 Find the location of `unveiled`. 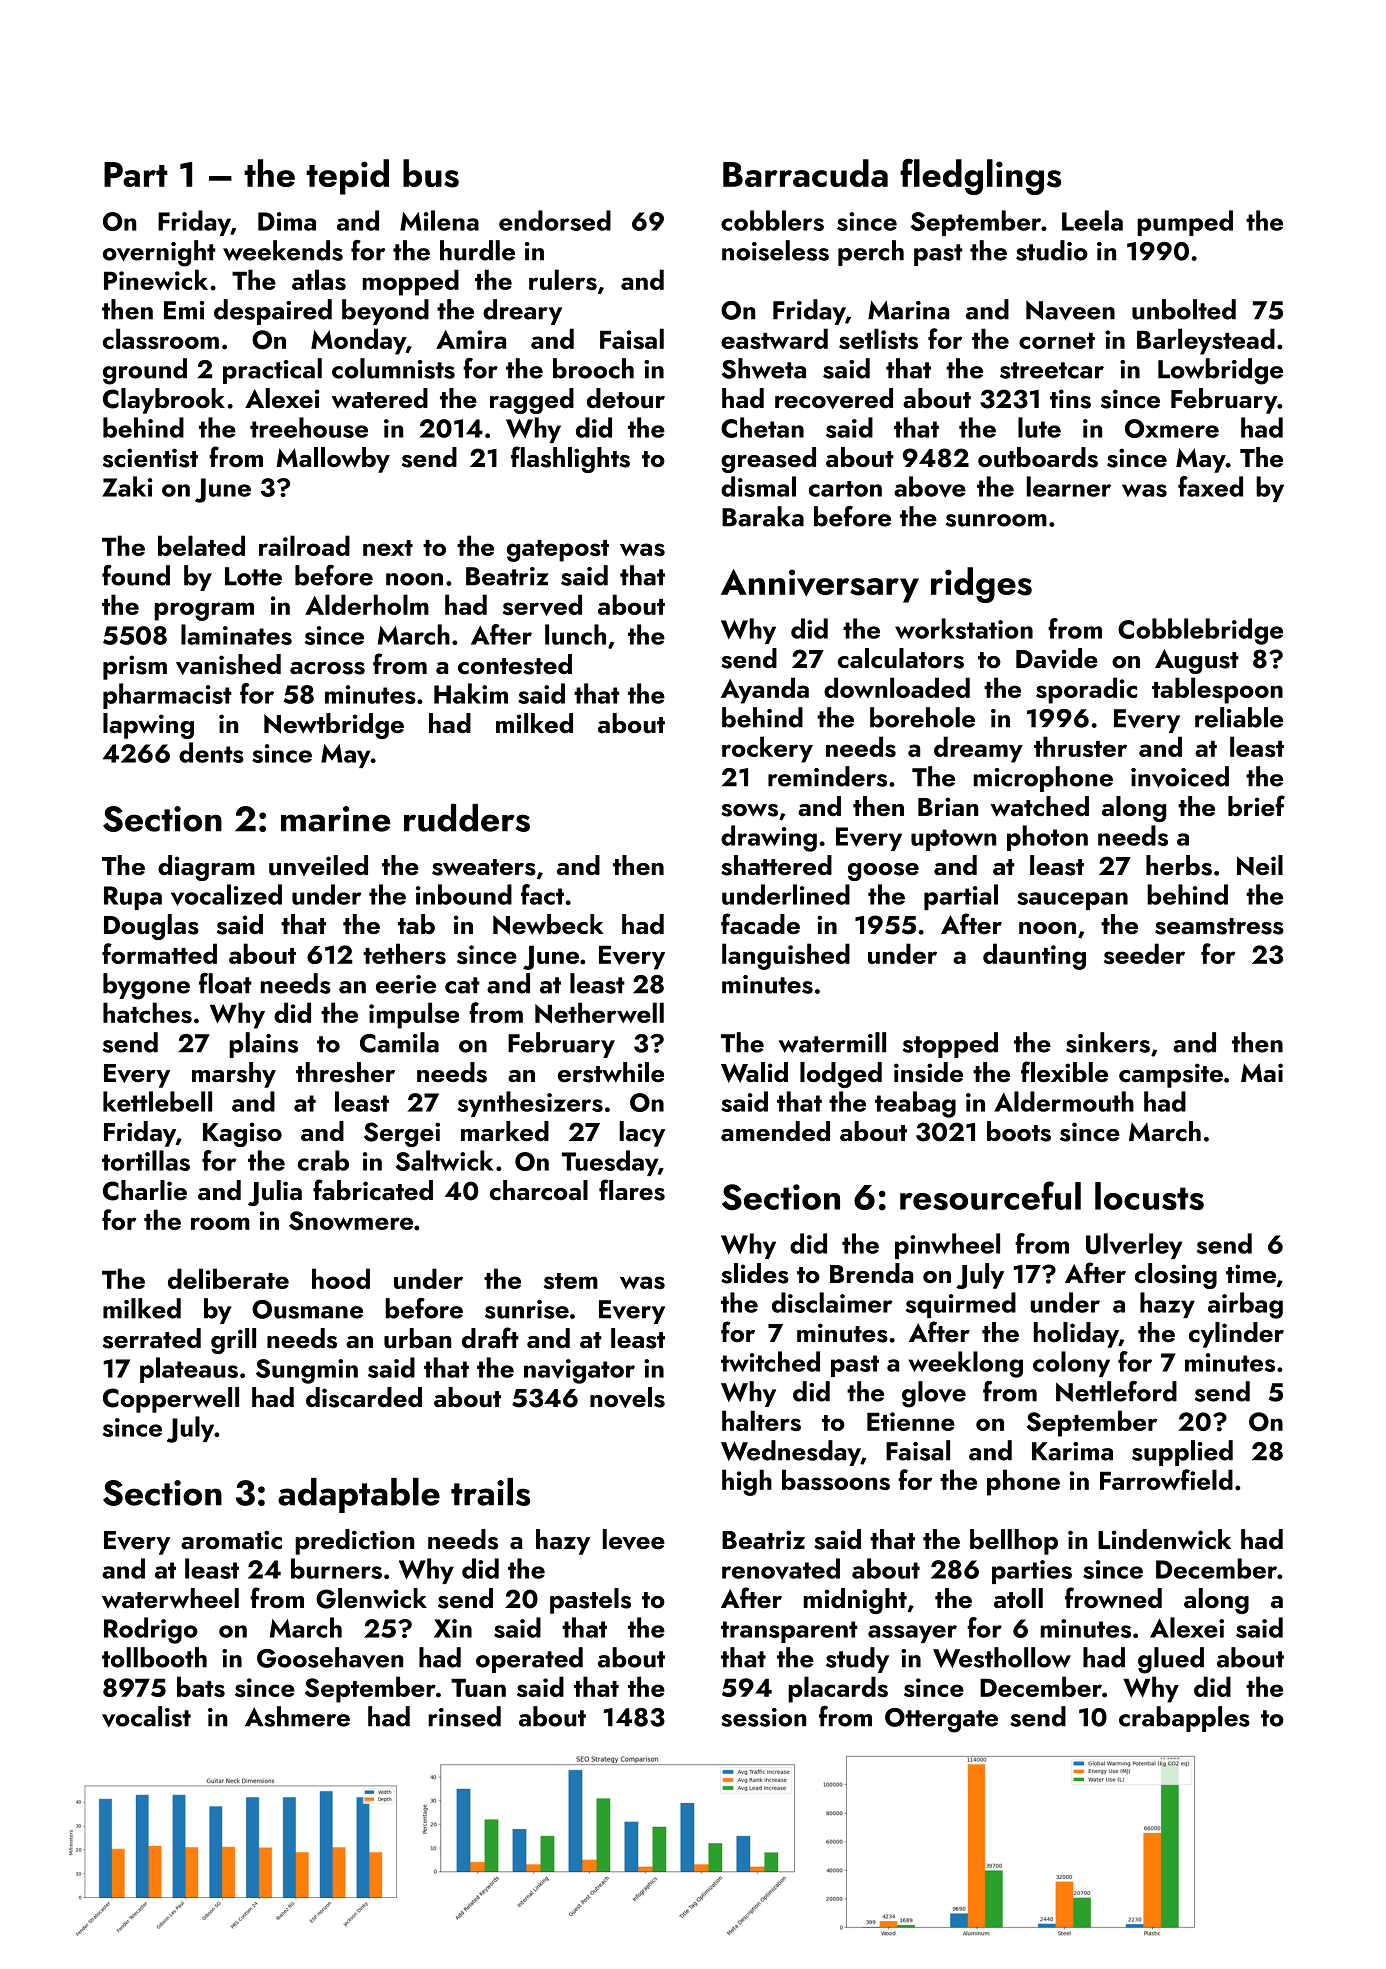

unveiled is located at coordinates (318, 865).
